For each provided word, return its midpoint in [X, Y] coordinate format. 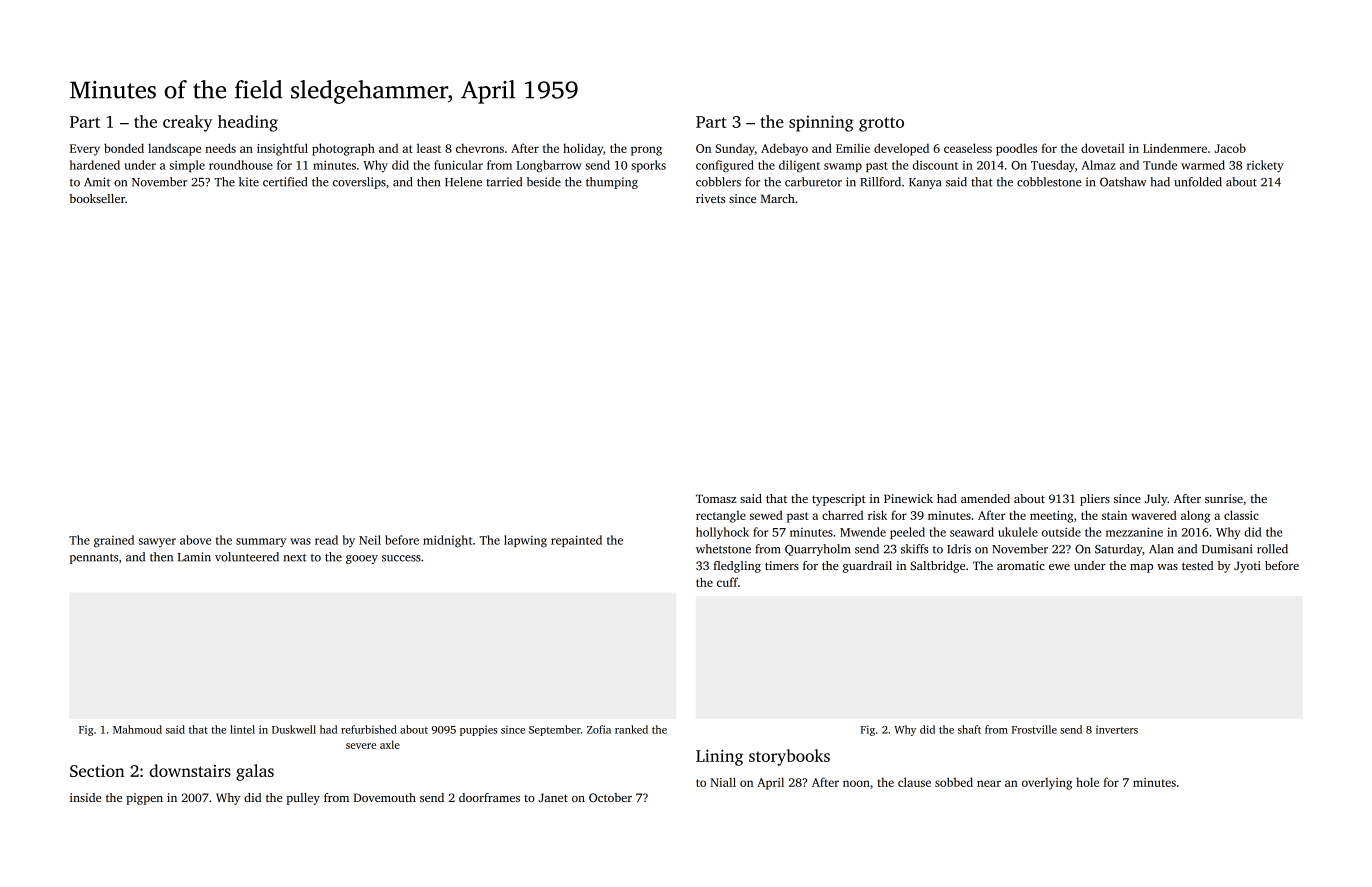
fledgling [737, 567]
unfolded [1198, 182]
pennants [94, 559]
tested [1198, 565]
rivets [710, 198]
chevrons [480, 148]
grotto [881, 124]
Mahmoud [137, 729]
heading [248, 123]
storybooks [789, 757]
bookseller [97, 198]
